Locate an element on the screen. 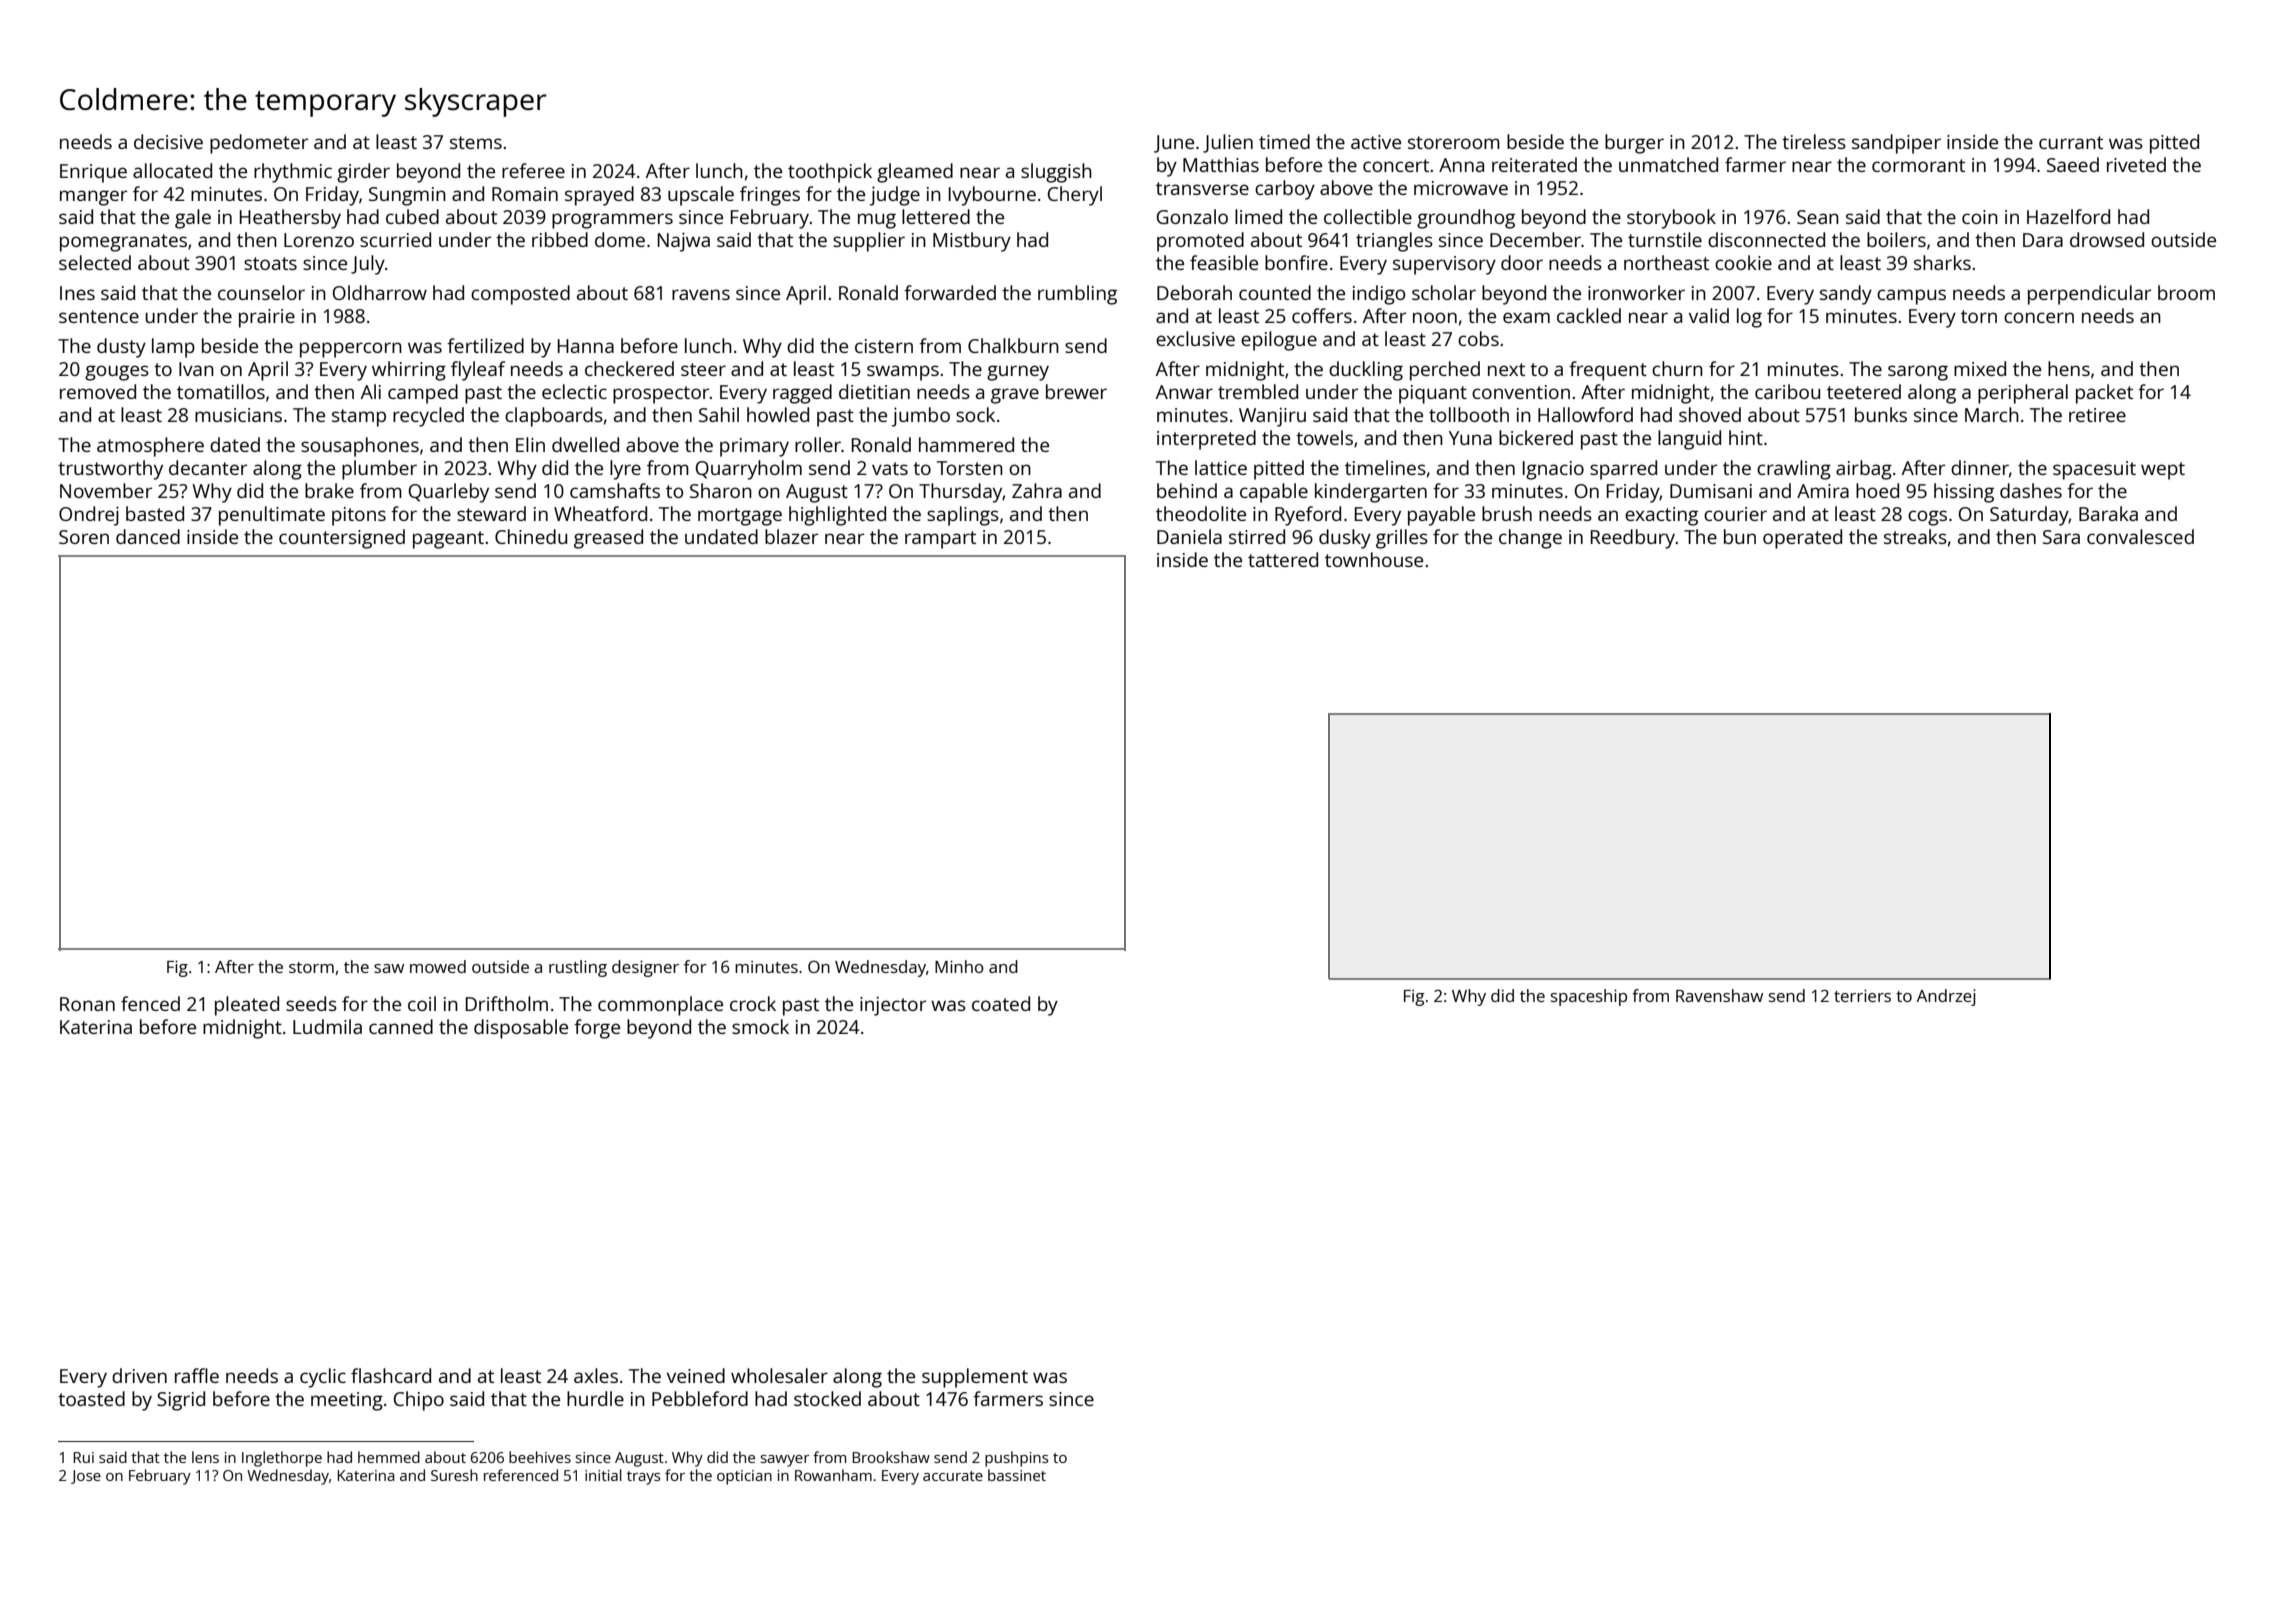  decisive is located at coordinates (168, 141).
